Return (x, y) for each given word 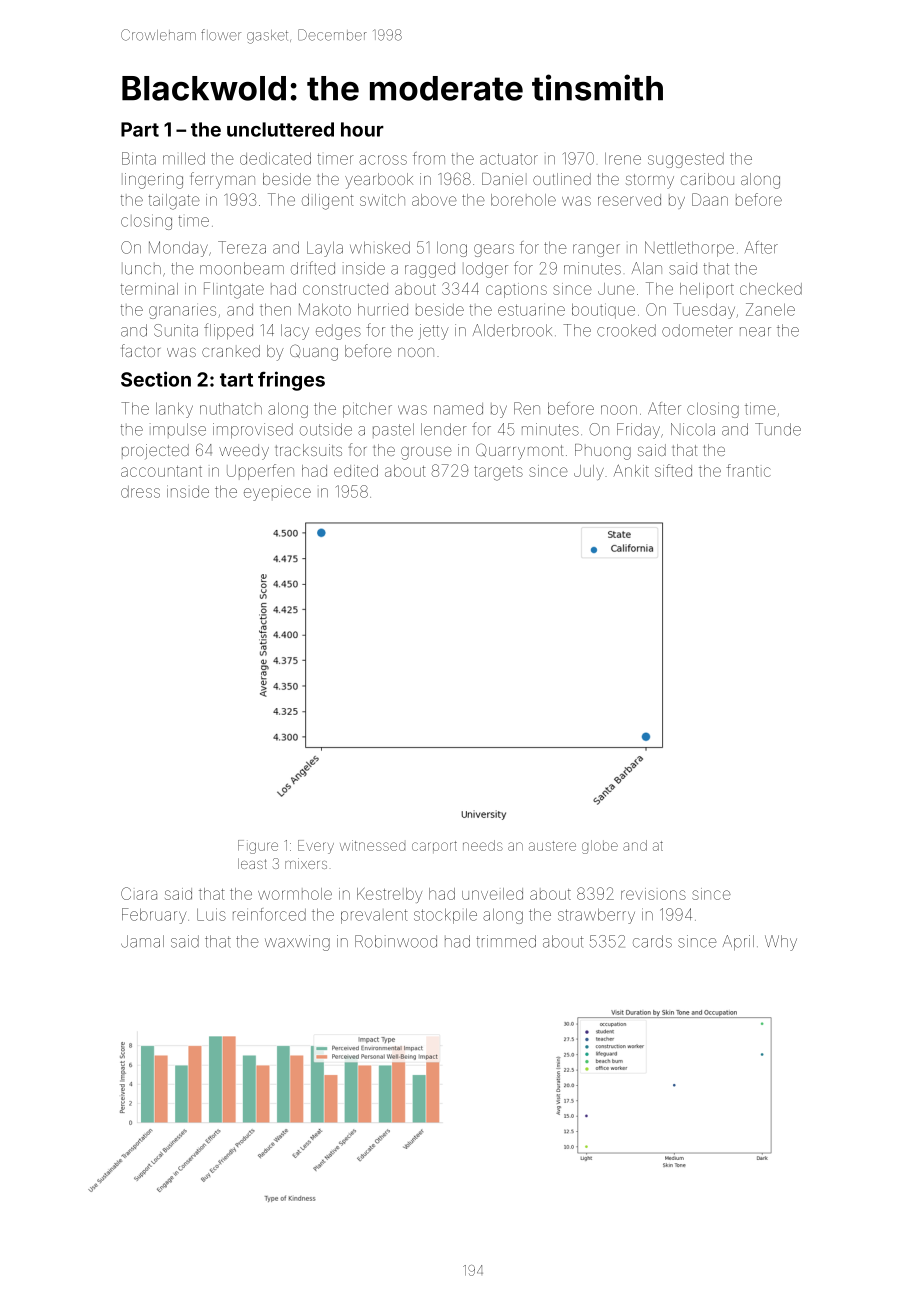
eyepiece (277, 494)
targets (498, 473)
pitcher (367, 410)
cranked (231, 351)
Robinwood (396, 941)
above (434, 200)
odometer (697, 330)
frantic (748, 470)
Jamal (142, 941)
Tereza (242, 247)
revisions (653, 894)
